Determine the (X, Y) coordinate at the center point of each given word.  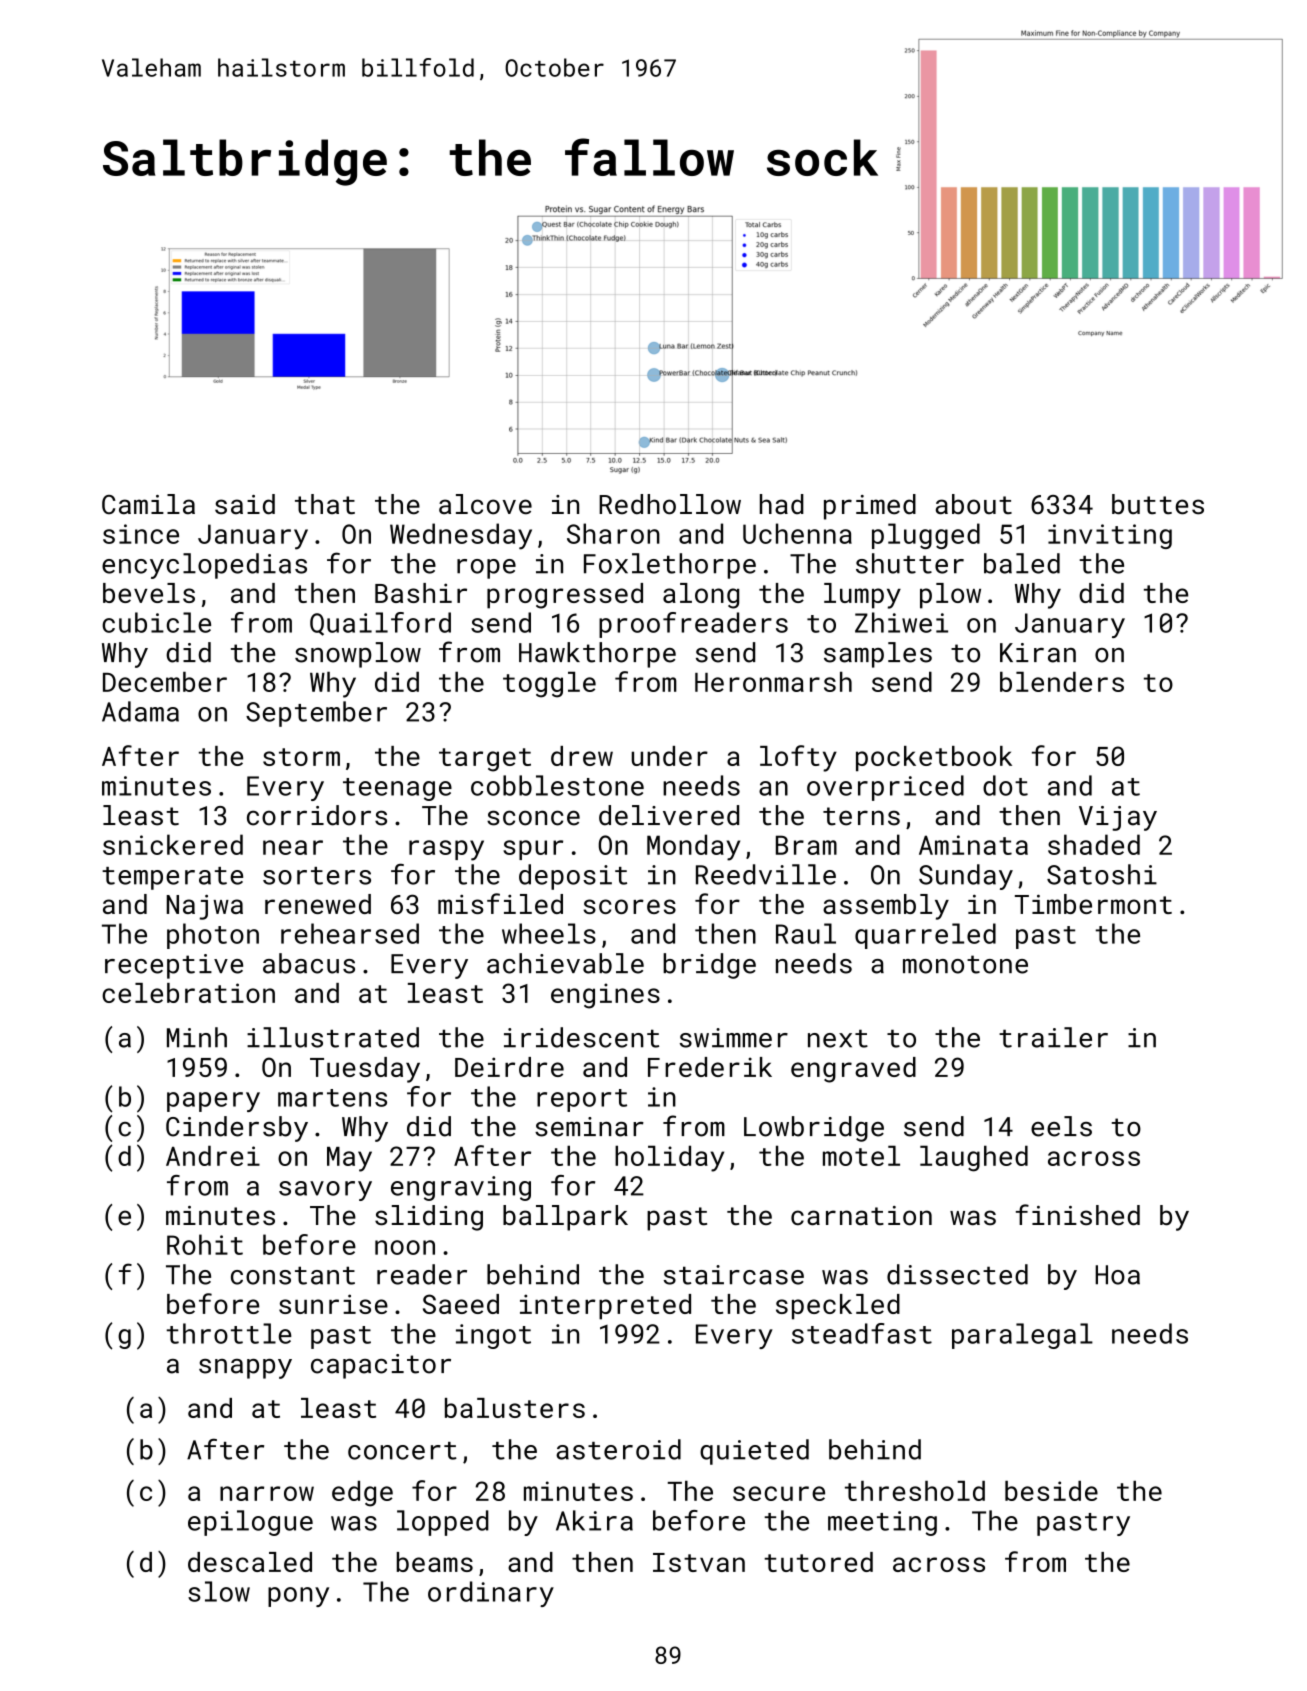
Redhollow (670, 504)
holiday (669, 1158)
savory (325, 1191)
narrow (267, 1493)
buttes (1158, 504)
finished (1078, 1215)
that (325, 504)
